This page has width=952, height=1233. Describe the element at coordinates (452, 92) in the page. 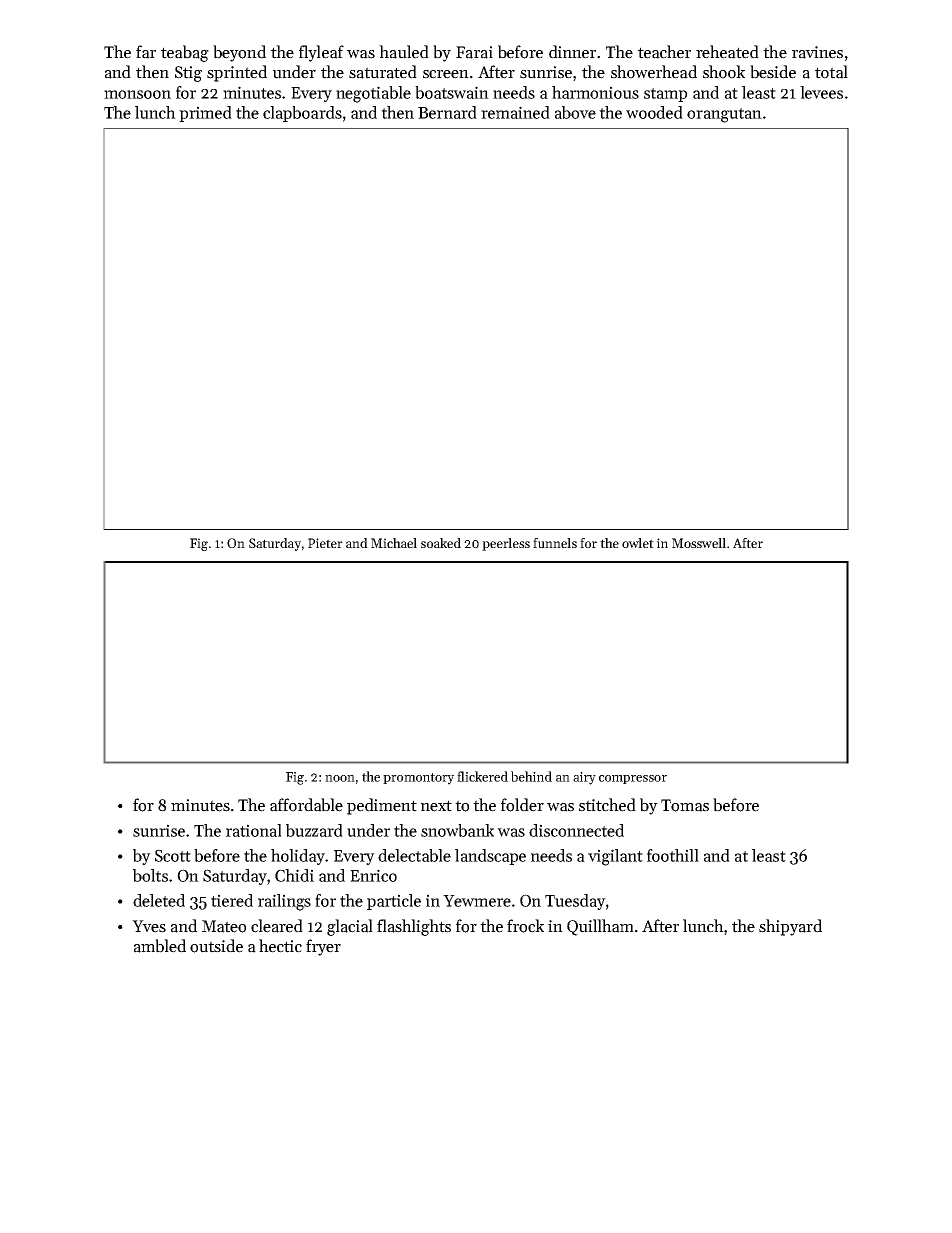

I see `boatswain` at that location.
